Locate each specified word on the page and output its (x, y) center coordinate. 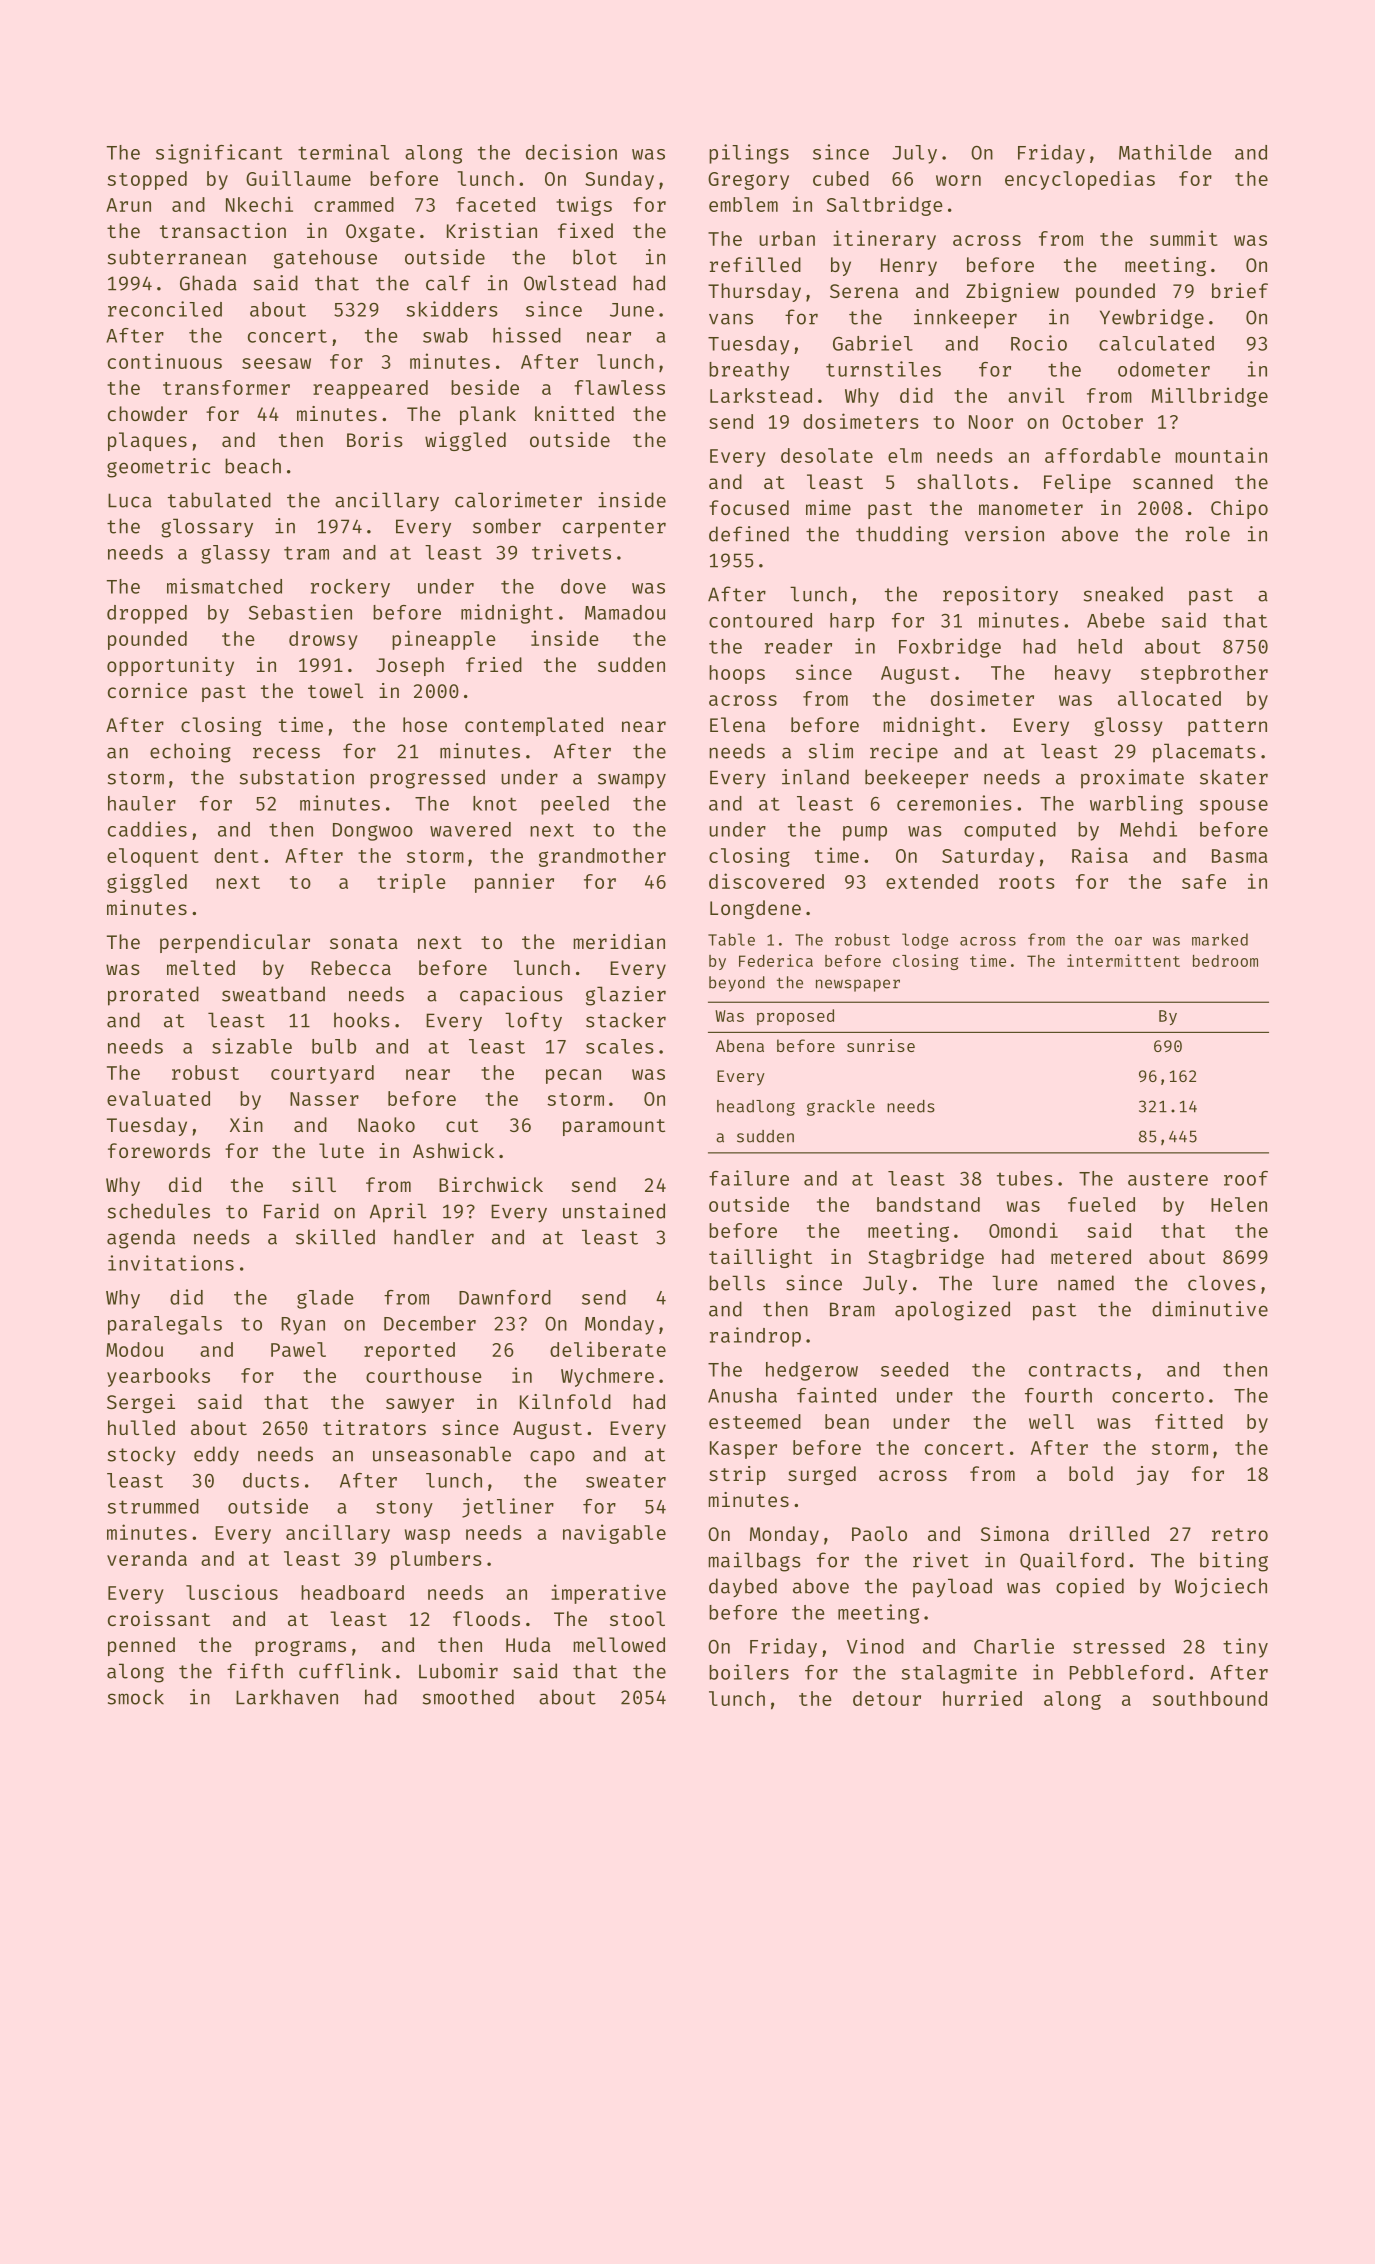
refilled (755, 264)
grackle (841, 1108)
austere (1168, 1179)
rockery (350, 588)
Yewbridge (1152, 319)
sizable (252, 1046)
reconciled (165, 309)
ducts (271, 1480)
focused (749, 507)
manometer (1031, 508)
